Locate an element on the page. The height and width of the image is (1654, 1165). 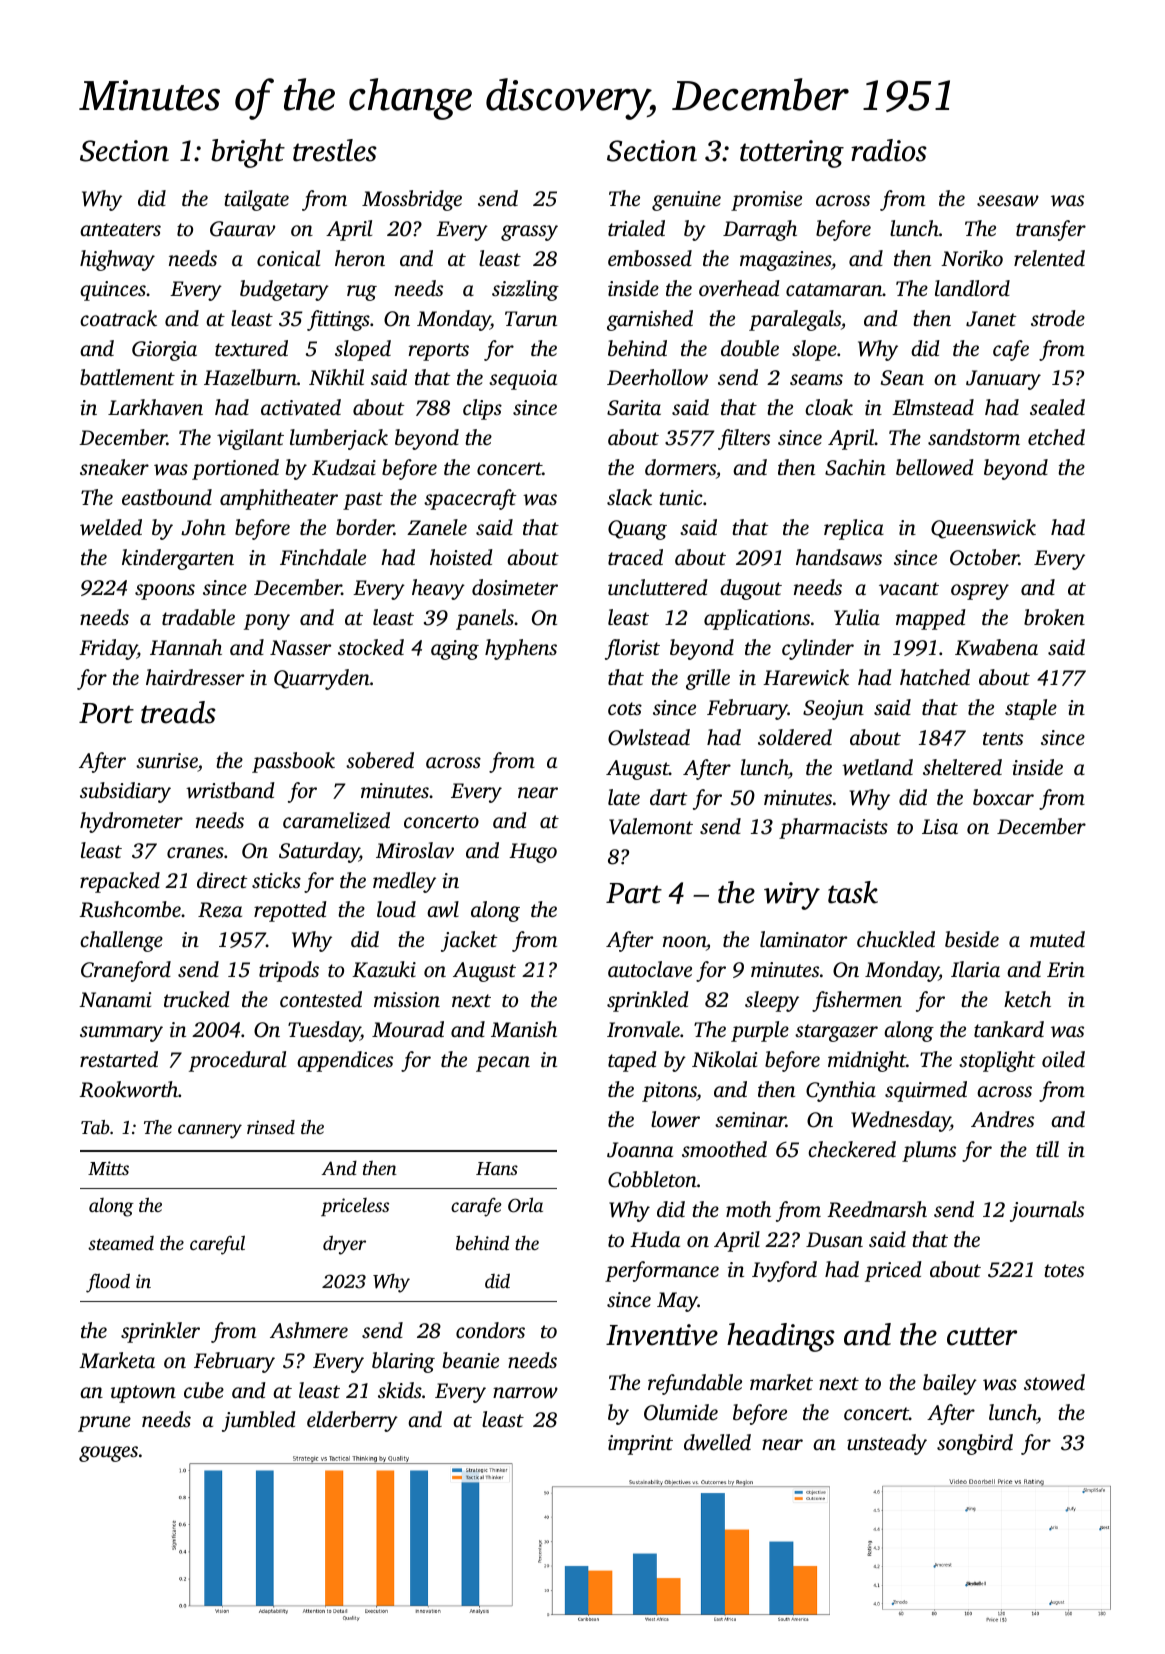
anteaters is located at coordinates (120, 229).
